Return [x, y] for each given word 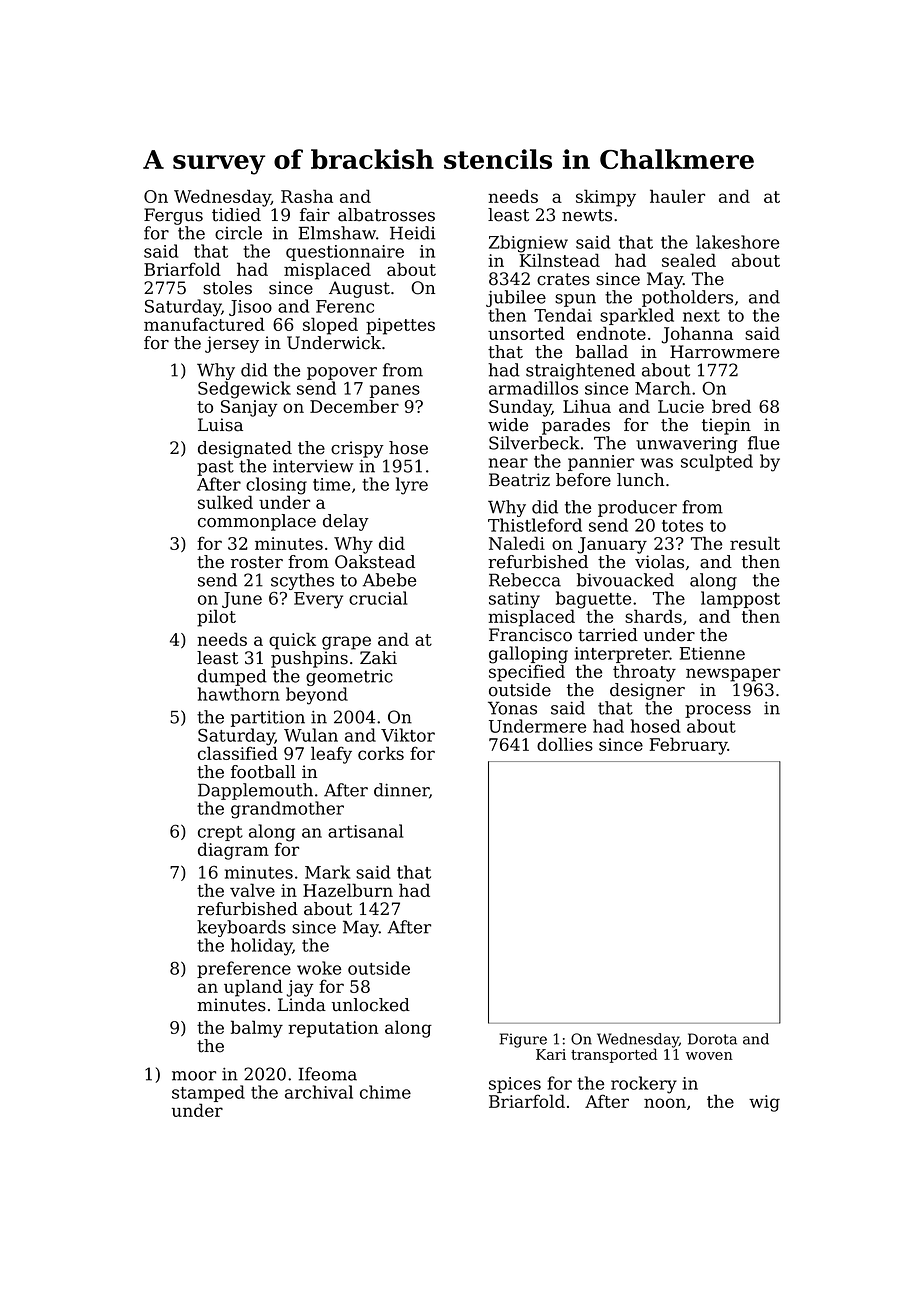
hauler [677, 196]
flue [763, 443]
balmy [257, 1029]
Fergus [173, 216]
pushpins [309, 659]
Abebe [389, 580]
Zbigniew [528, 244]
